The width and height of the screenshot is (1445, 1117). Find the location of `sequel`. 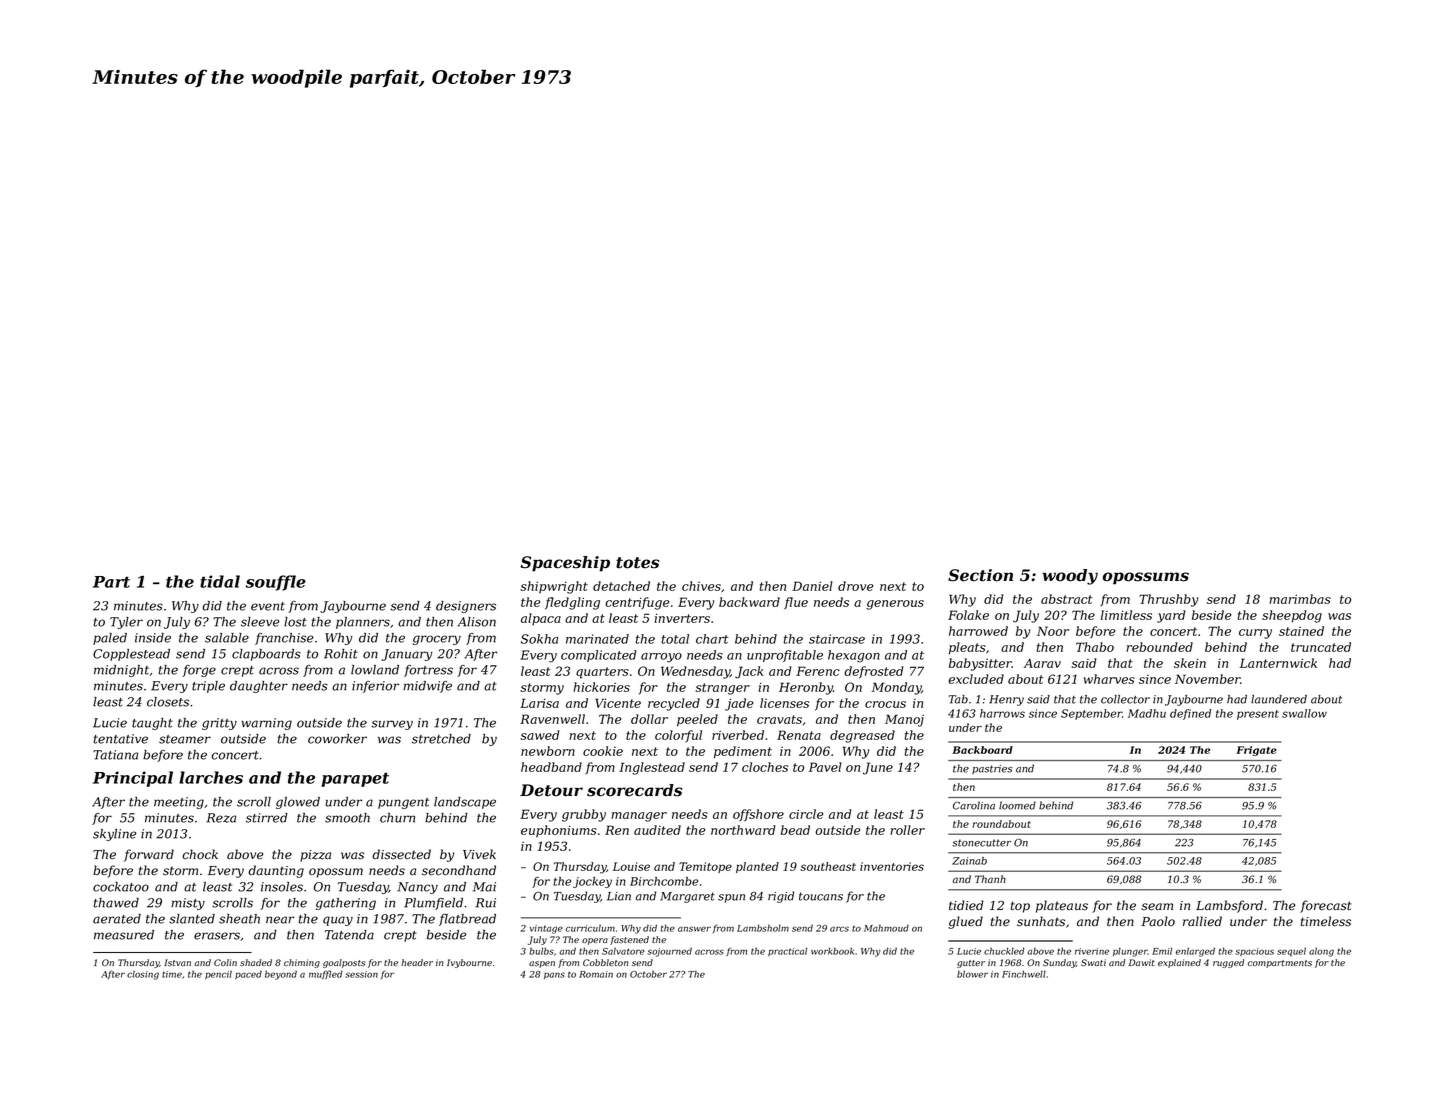

sequel is located at coordinates (1291, 952).
